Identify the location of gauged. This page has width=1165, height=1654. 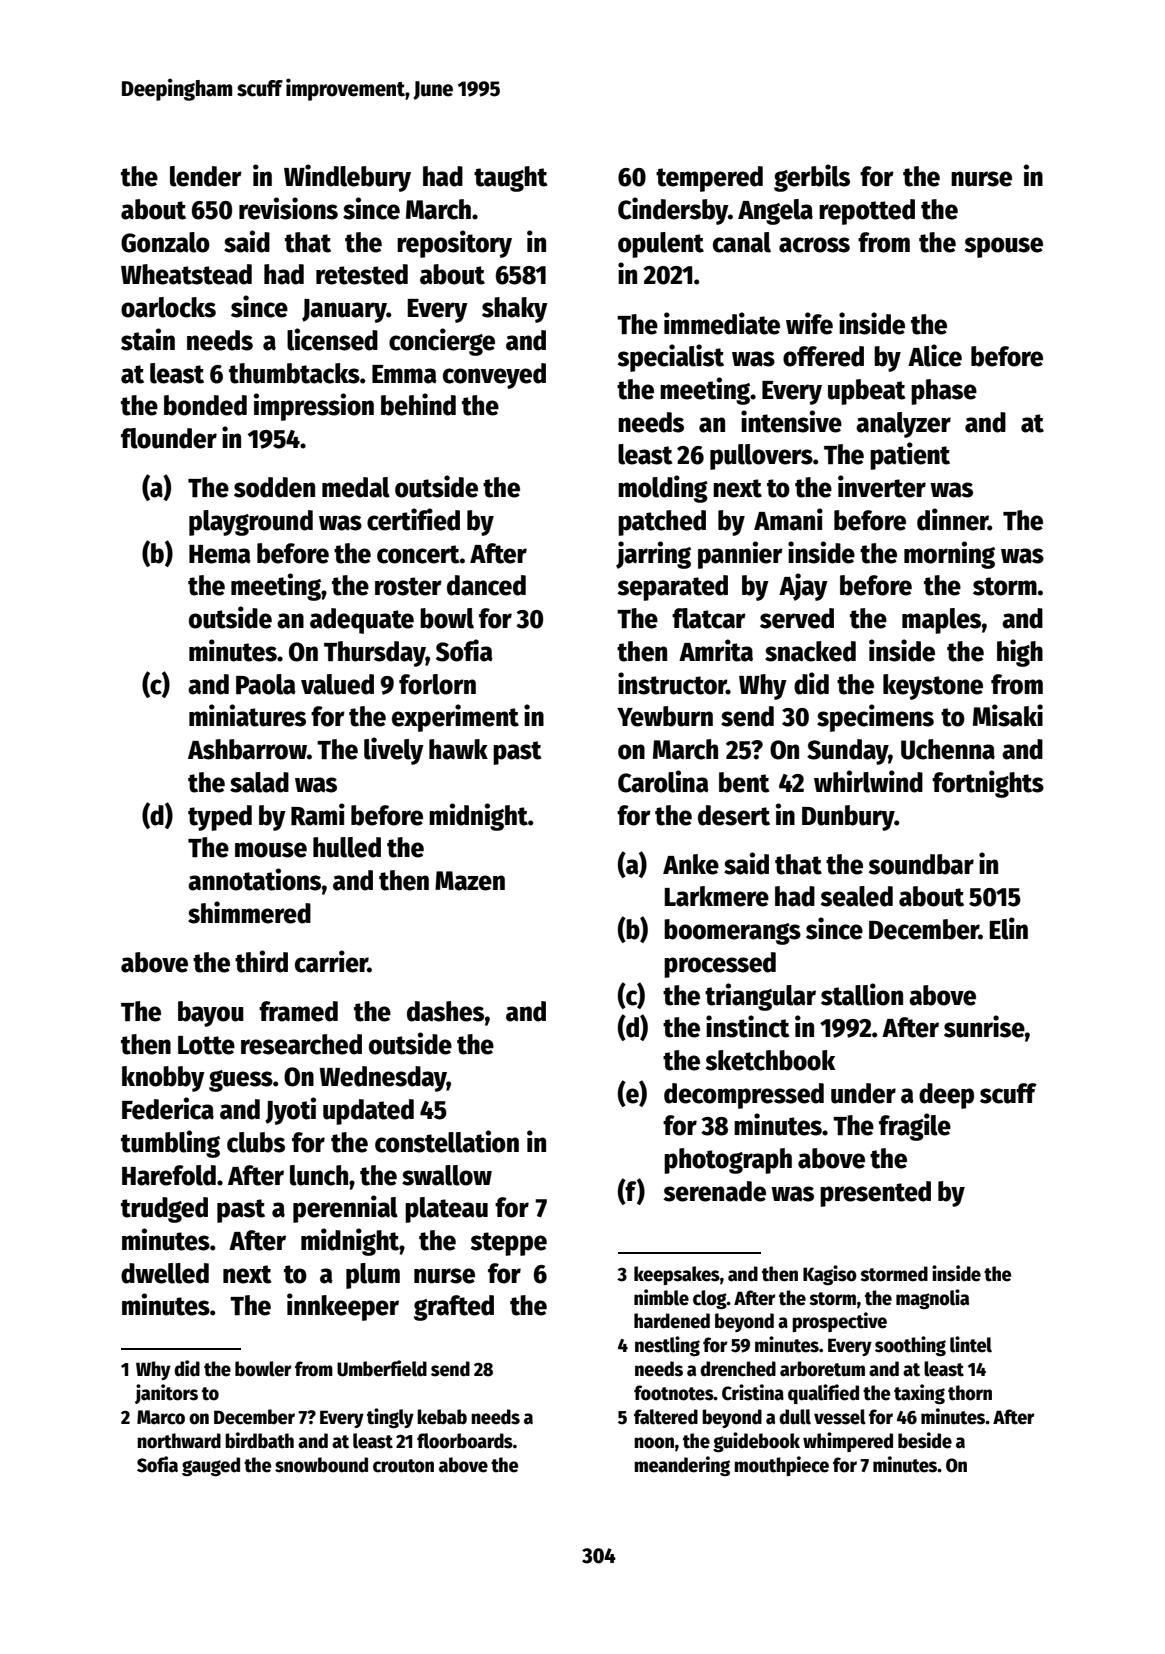
(211, 1466).
